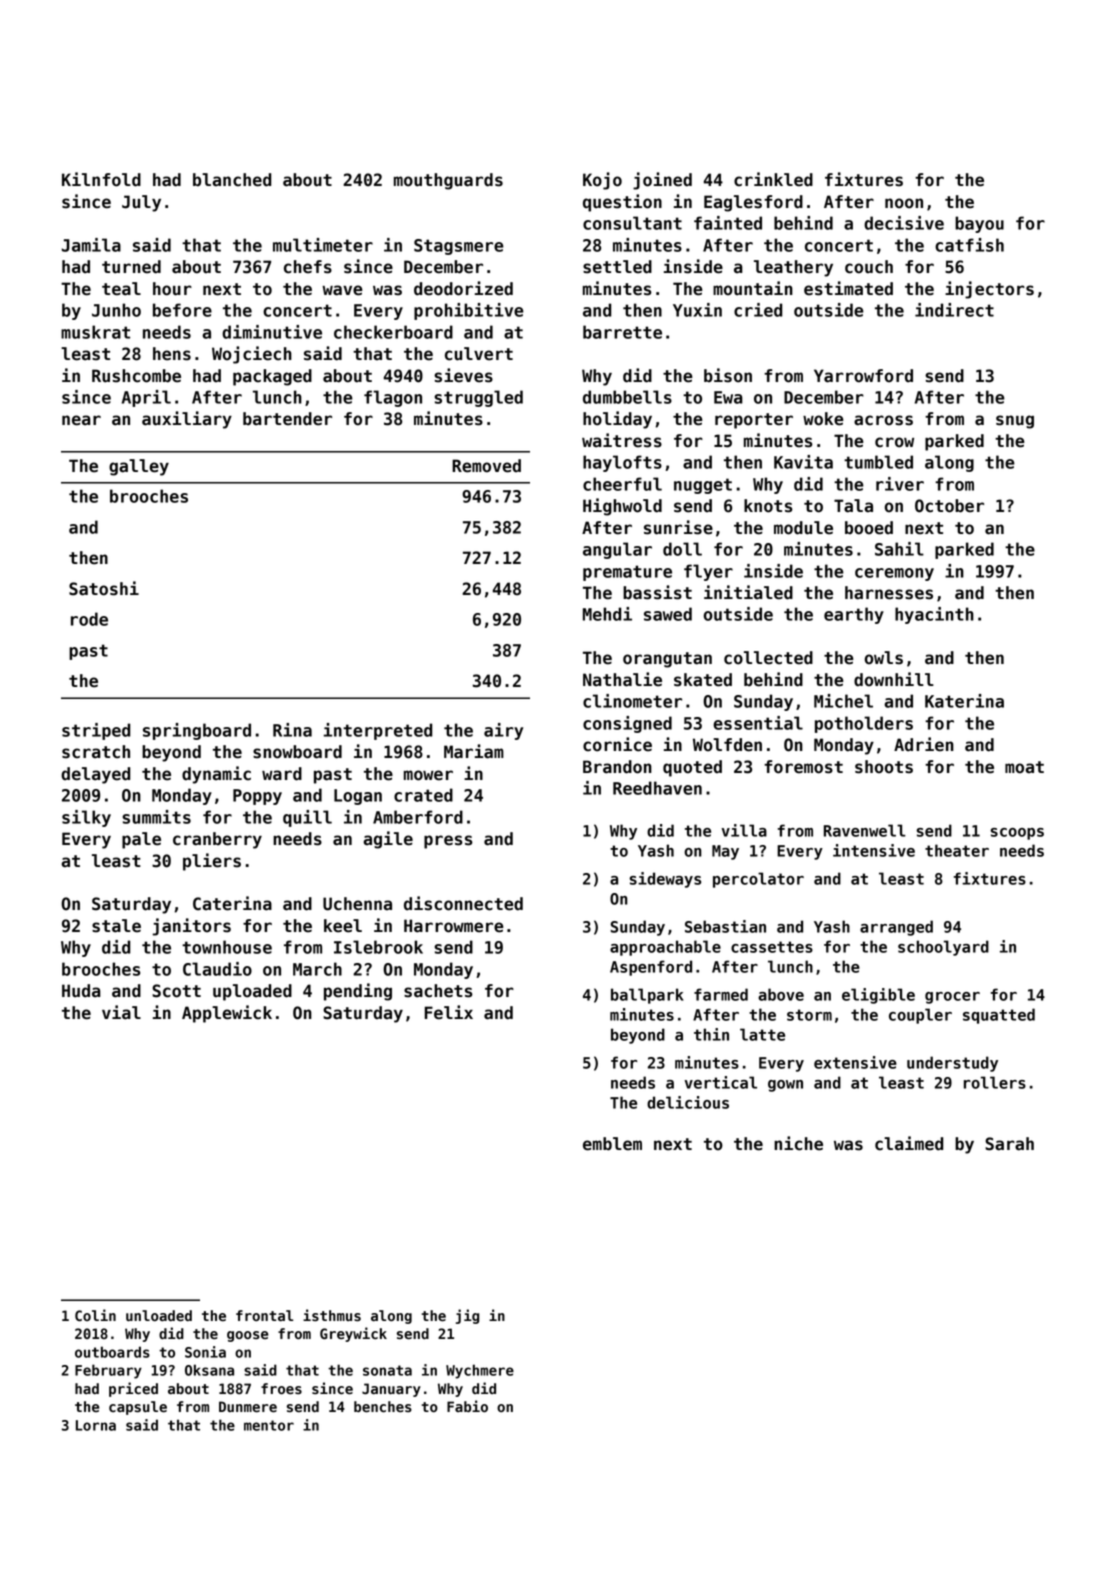 The width and height of the image is (1112, 1579). What do you see at coordinates (854, 615) in the image?
I see `earthy` at bounding box center [854, 615].
